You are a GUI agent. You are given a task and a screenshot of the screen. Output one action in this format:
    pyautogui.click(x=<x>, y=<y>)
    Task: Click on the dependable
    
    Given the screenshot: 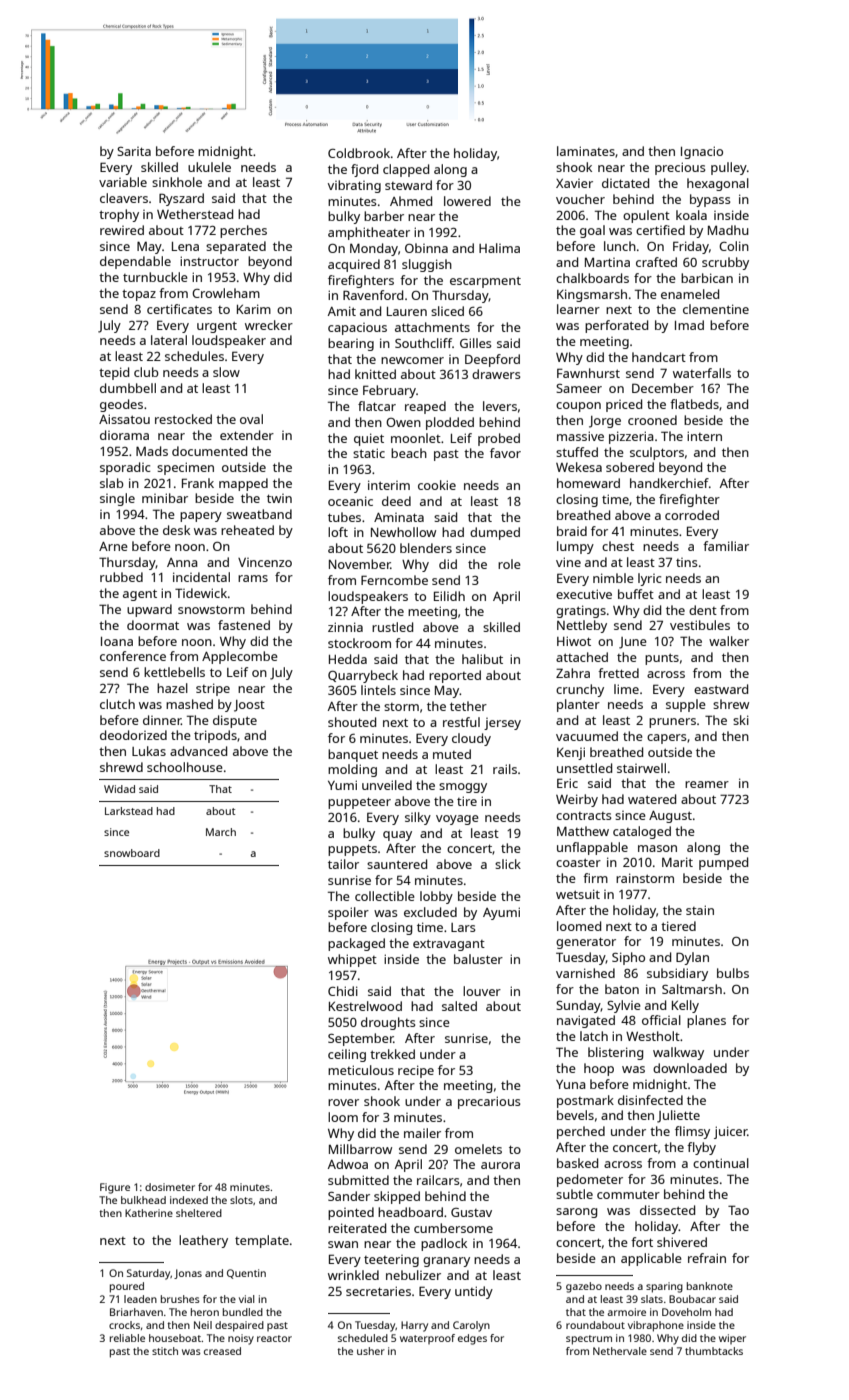 What is the action you would take?
    pyautogui.click(x=135, y=262)
